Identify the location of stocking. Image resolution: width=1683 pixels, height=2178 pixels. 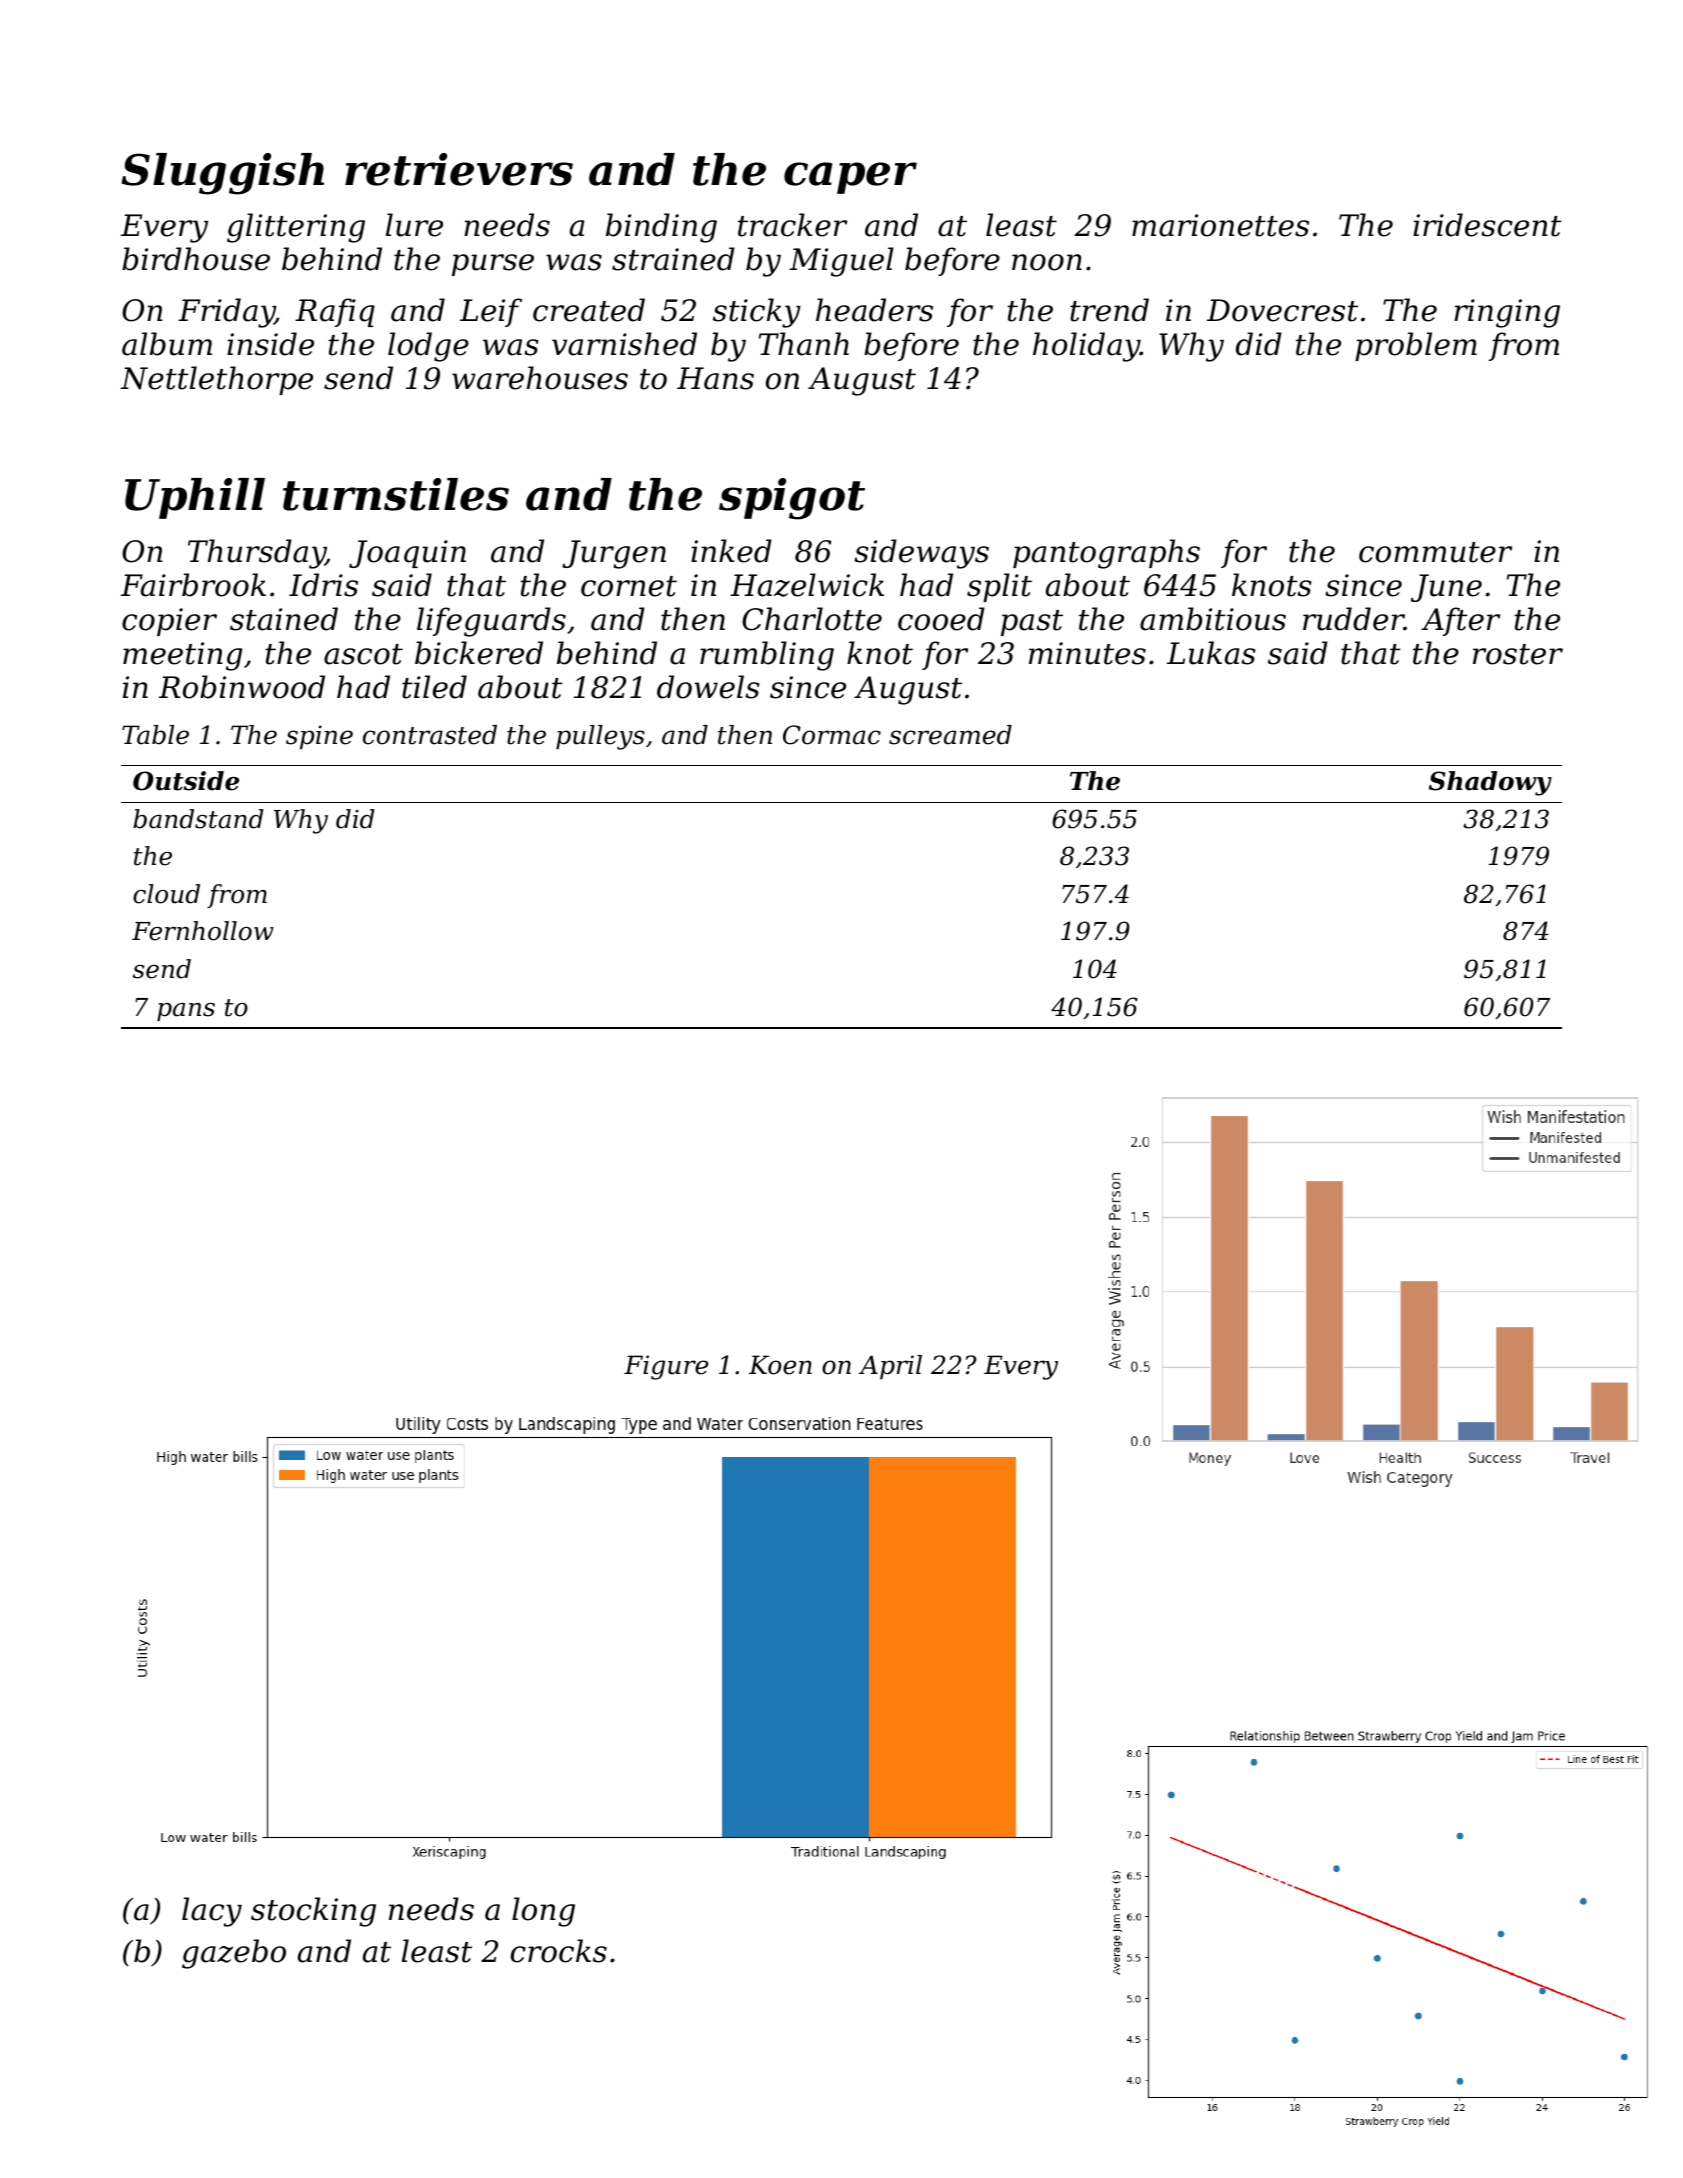
(313, 1912).
